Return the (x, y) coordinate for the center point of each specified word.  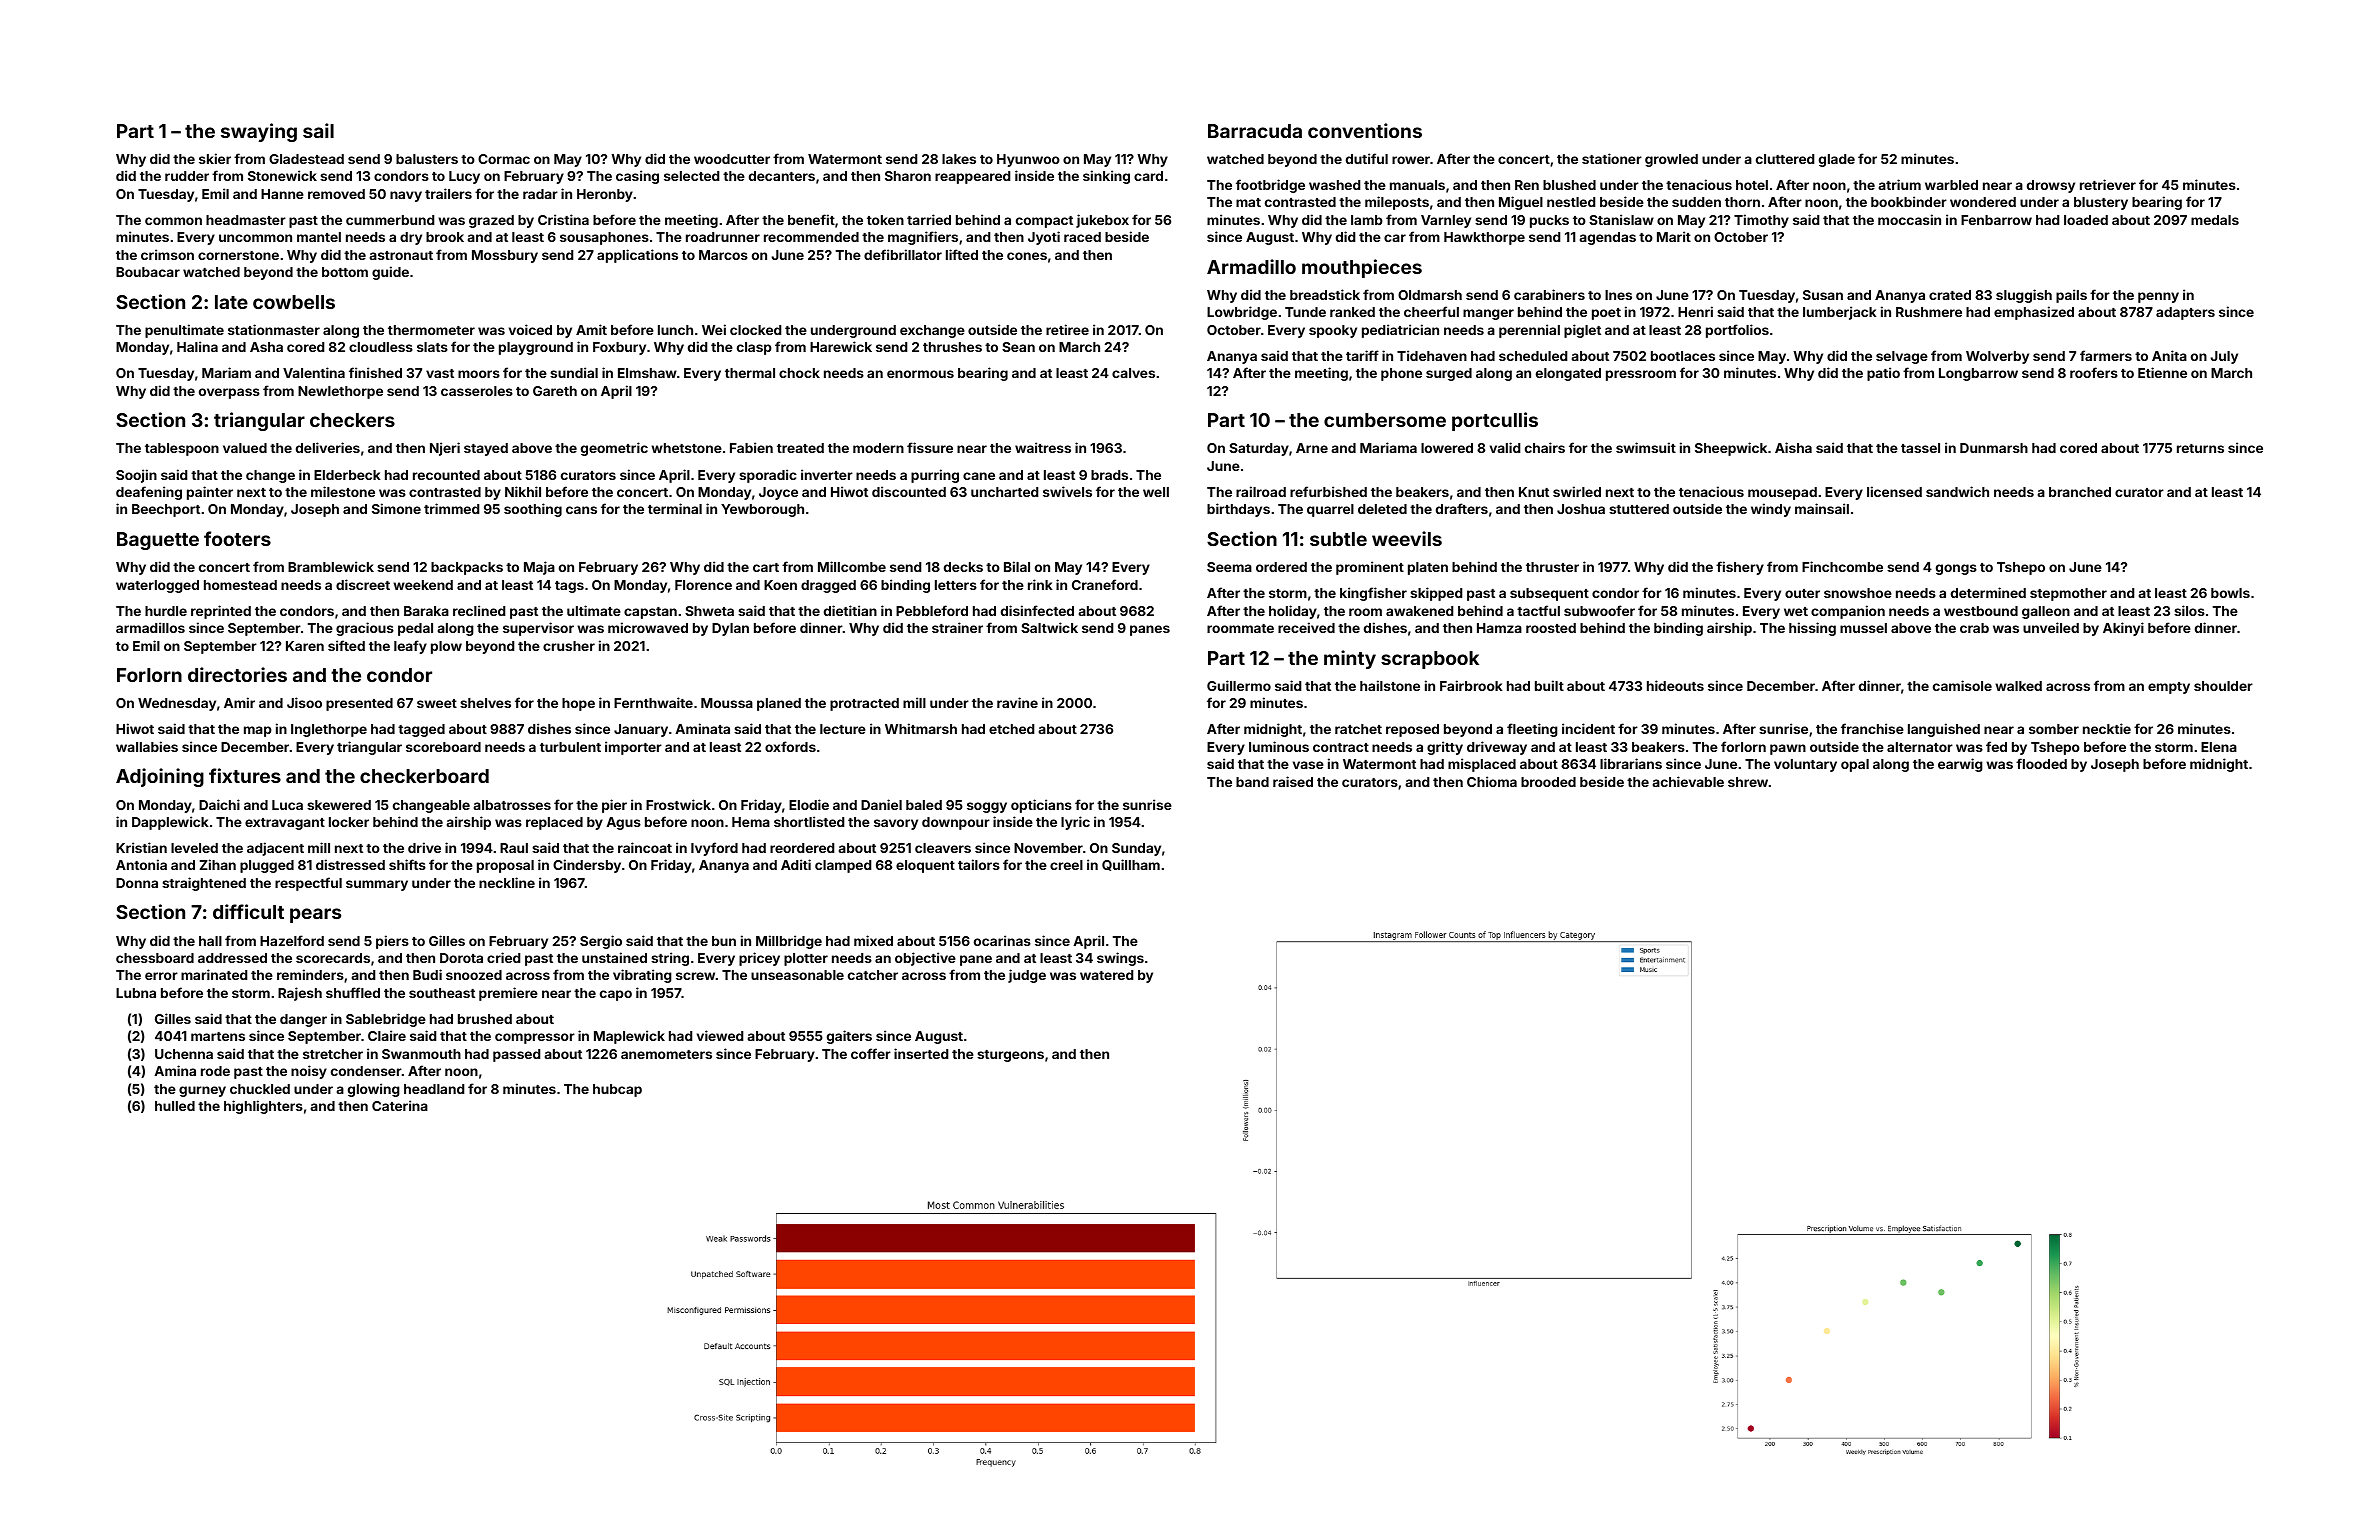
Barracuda (1255, 131)
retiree (1067, 329)
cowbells (294, 302)
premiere (508, 994)
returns (2200, 448)
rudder (187, 176)
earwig (1960, 765)
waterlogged (157, 586)
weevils (1407, 538)
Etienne (2162, 372)
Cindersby (587, 866)
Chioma (1492, 781)
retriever (2108, 184)
